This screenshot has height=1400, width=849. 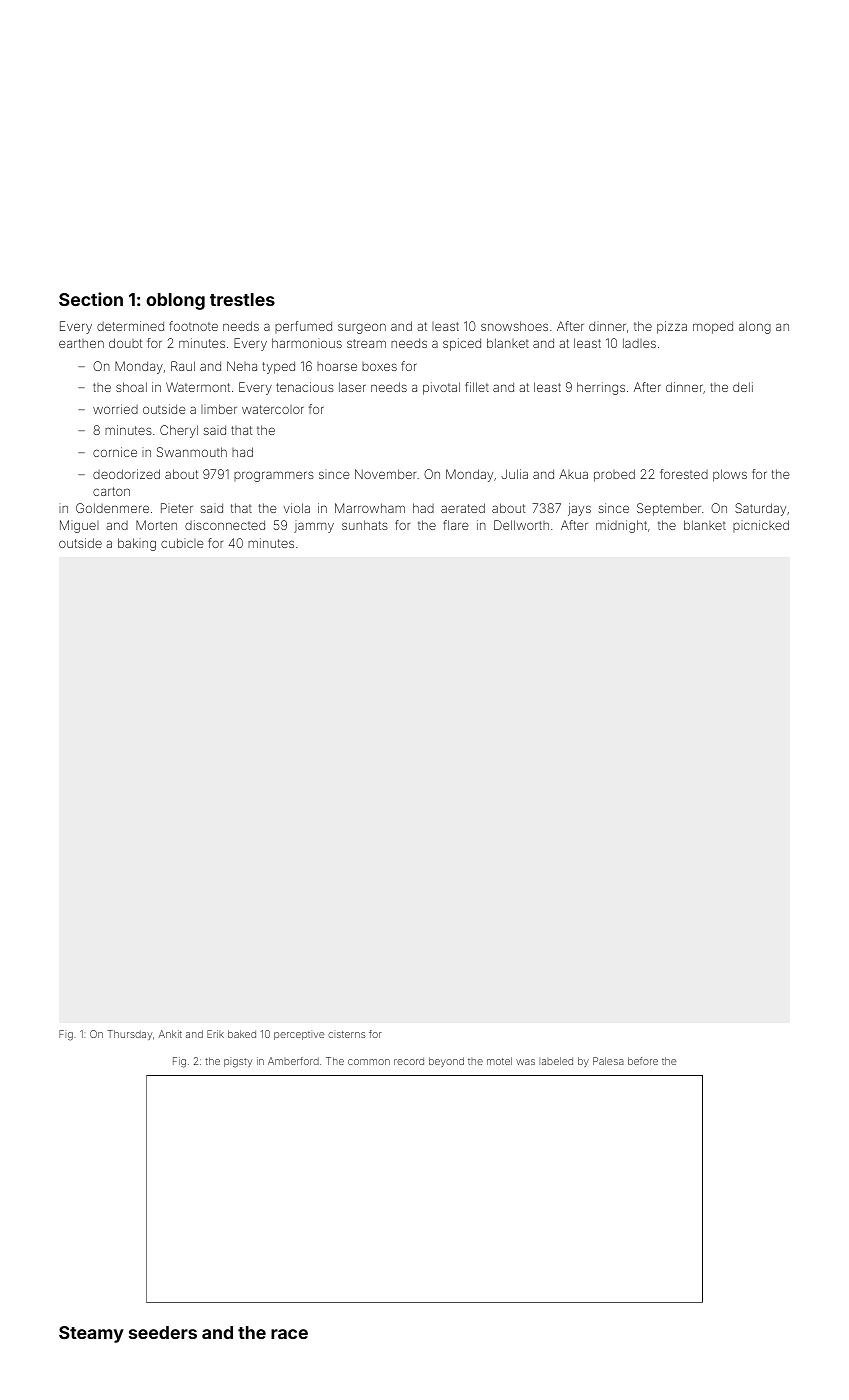 I want to click on baking, so click(x=137, y=544).
